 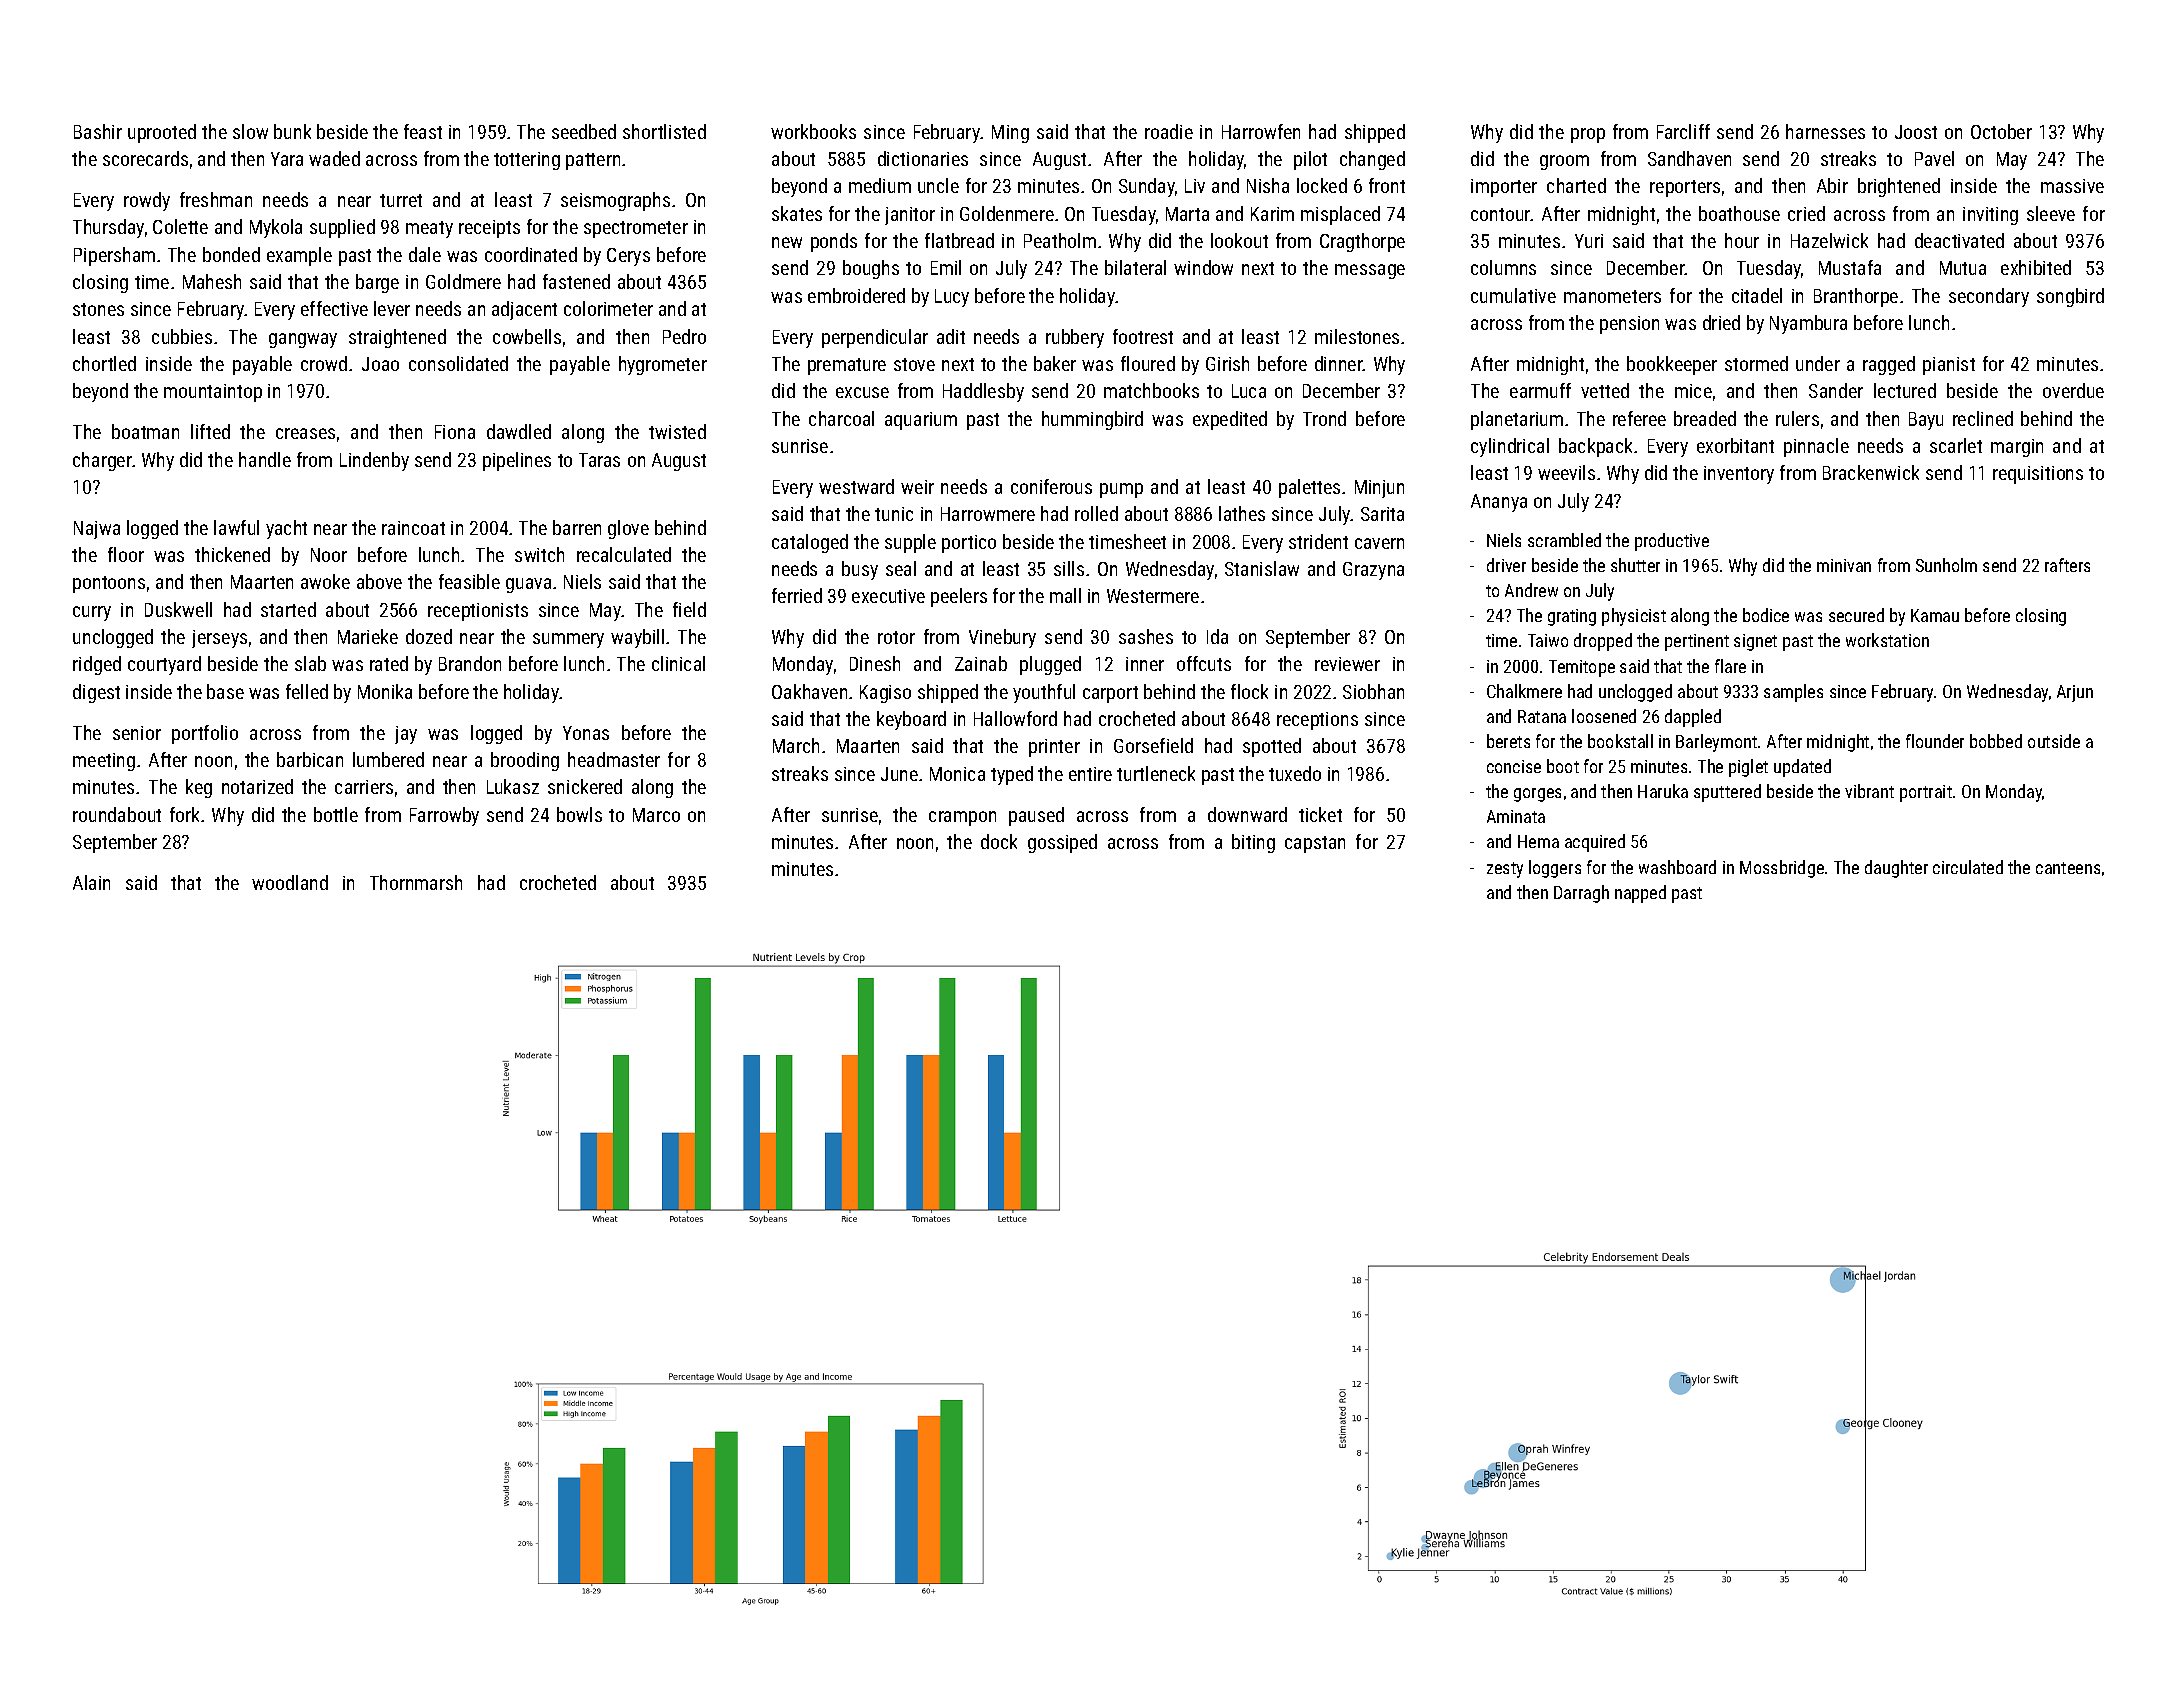 I want to click on rolled, so click(x=1096, y=513).
